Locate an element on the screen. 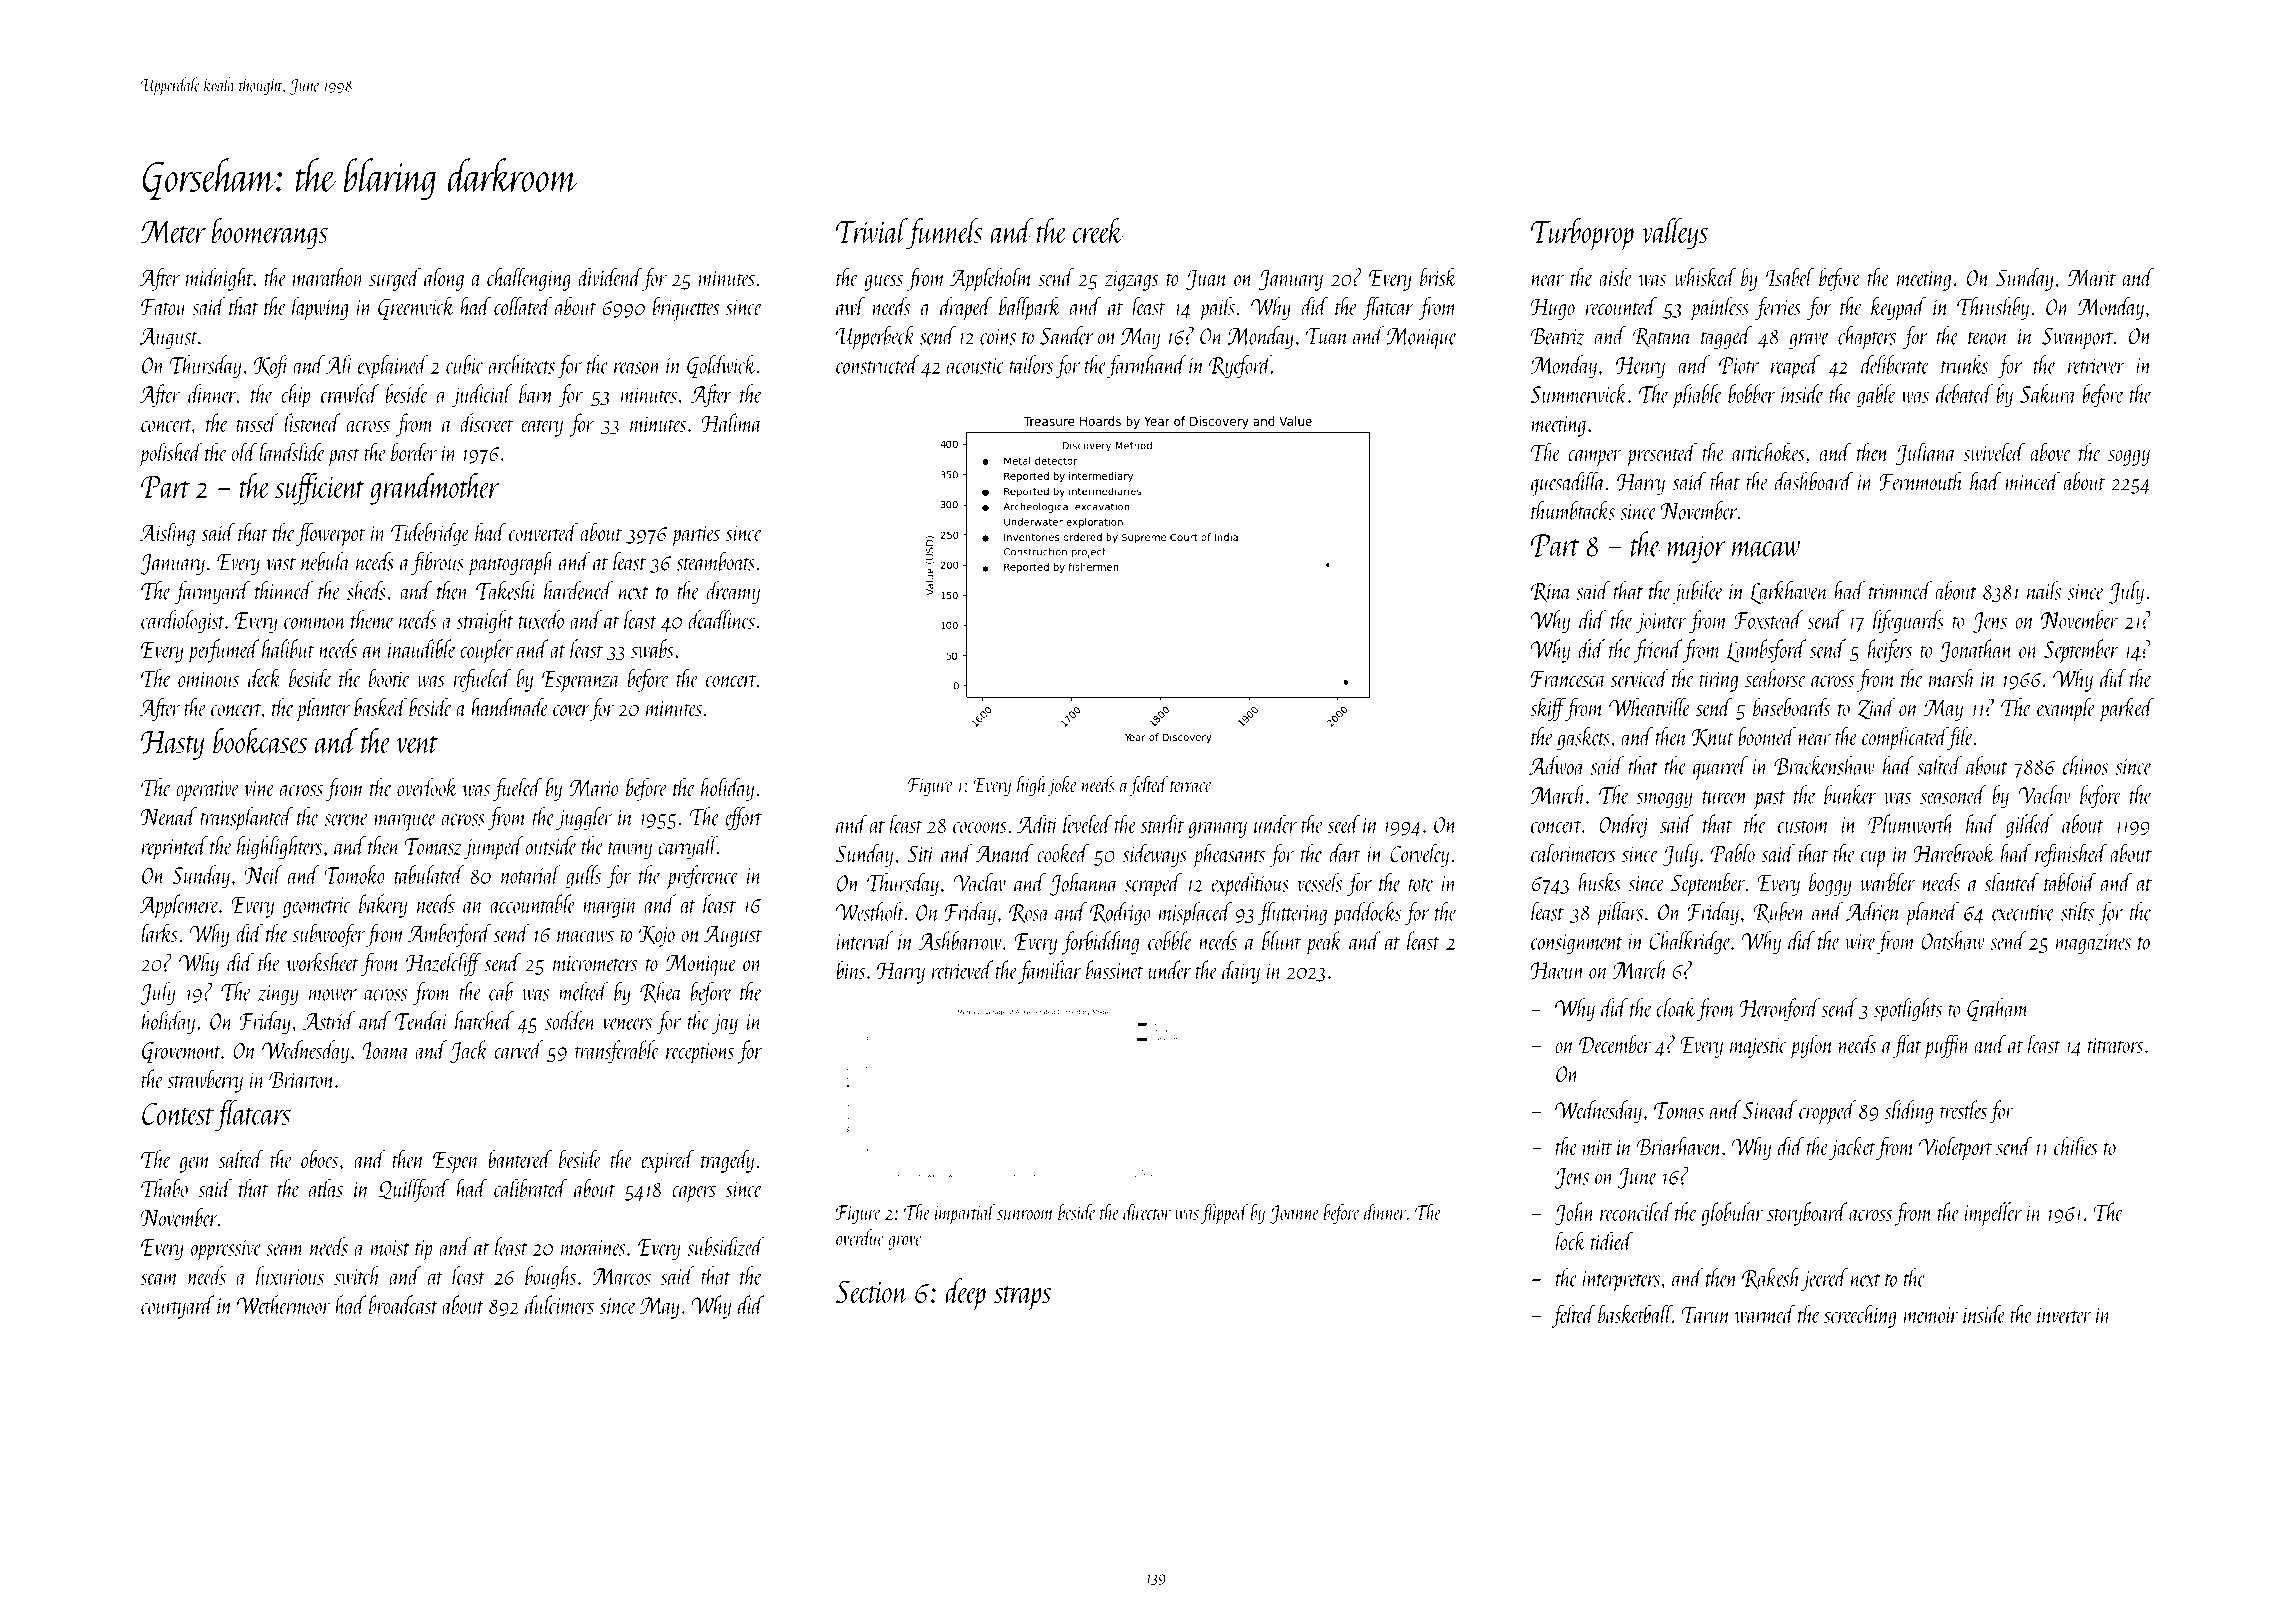 This screenshot has width=2292, height=1620. straps is located at coordinates (1022, 1298).
